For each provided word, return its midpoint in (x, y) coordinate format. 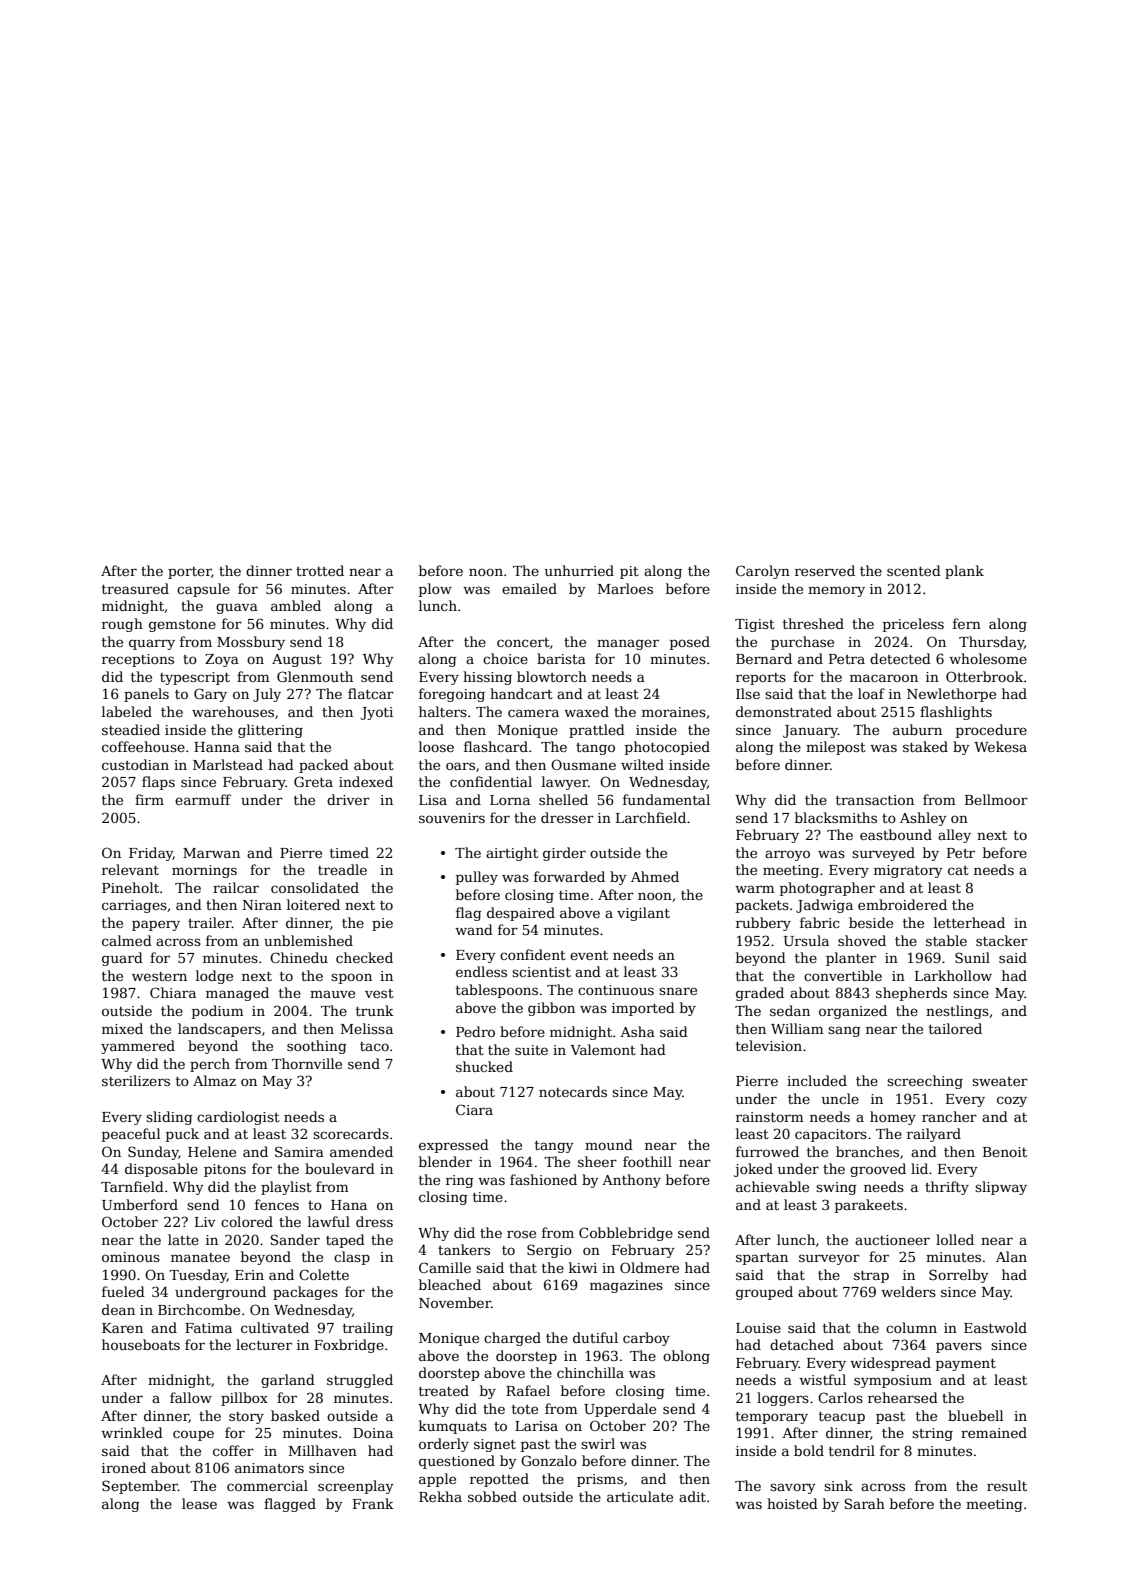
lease (199, 1503)
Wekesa (1000, 746)
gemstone (182, 626)
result (1007, 1485)
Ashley (923, 819)
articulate (640, 1496)
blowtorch (552, 676)
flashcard (496, 746)
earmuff (203, 799)
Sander (295, 1239)
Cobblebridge (626, 1234)
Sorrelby (959, 1276)
